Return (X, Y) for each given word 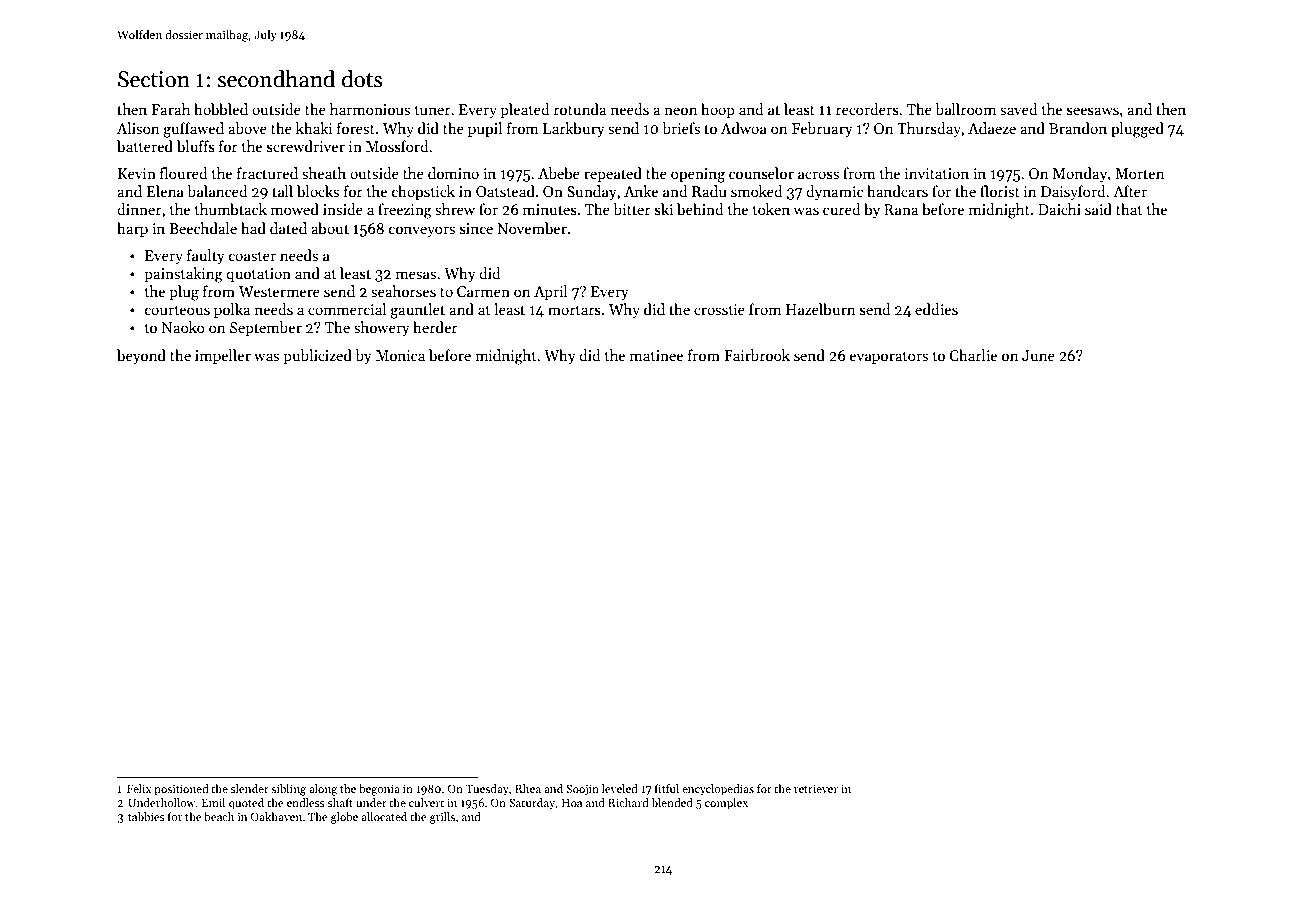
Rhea (528, 788)
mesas (416, 275)
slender (250, 788)
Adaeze (992, 128)
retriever (816, 789)
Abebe (559, 173)
